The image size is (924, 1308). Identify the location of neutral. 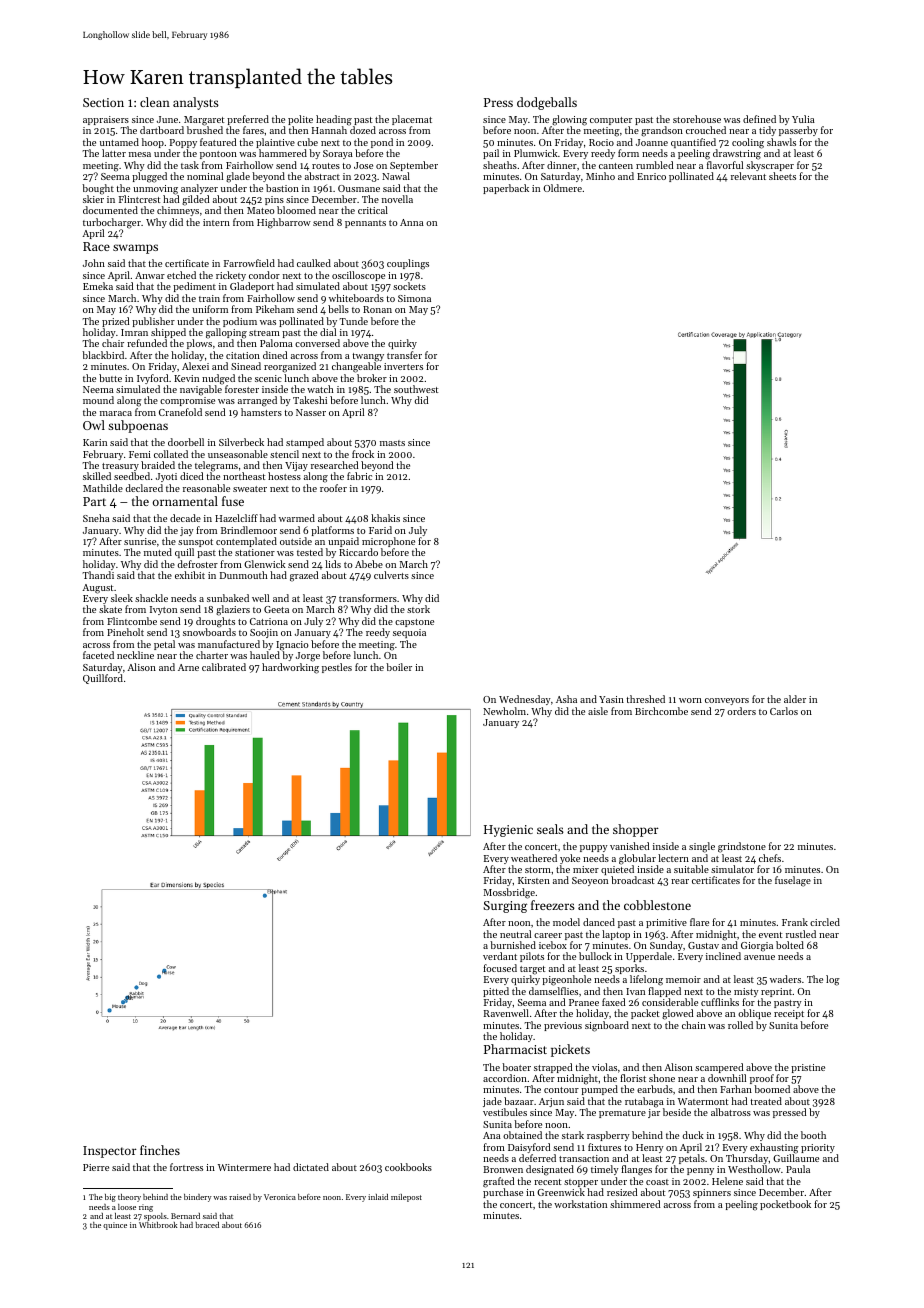
(515, 934).
